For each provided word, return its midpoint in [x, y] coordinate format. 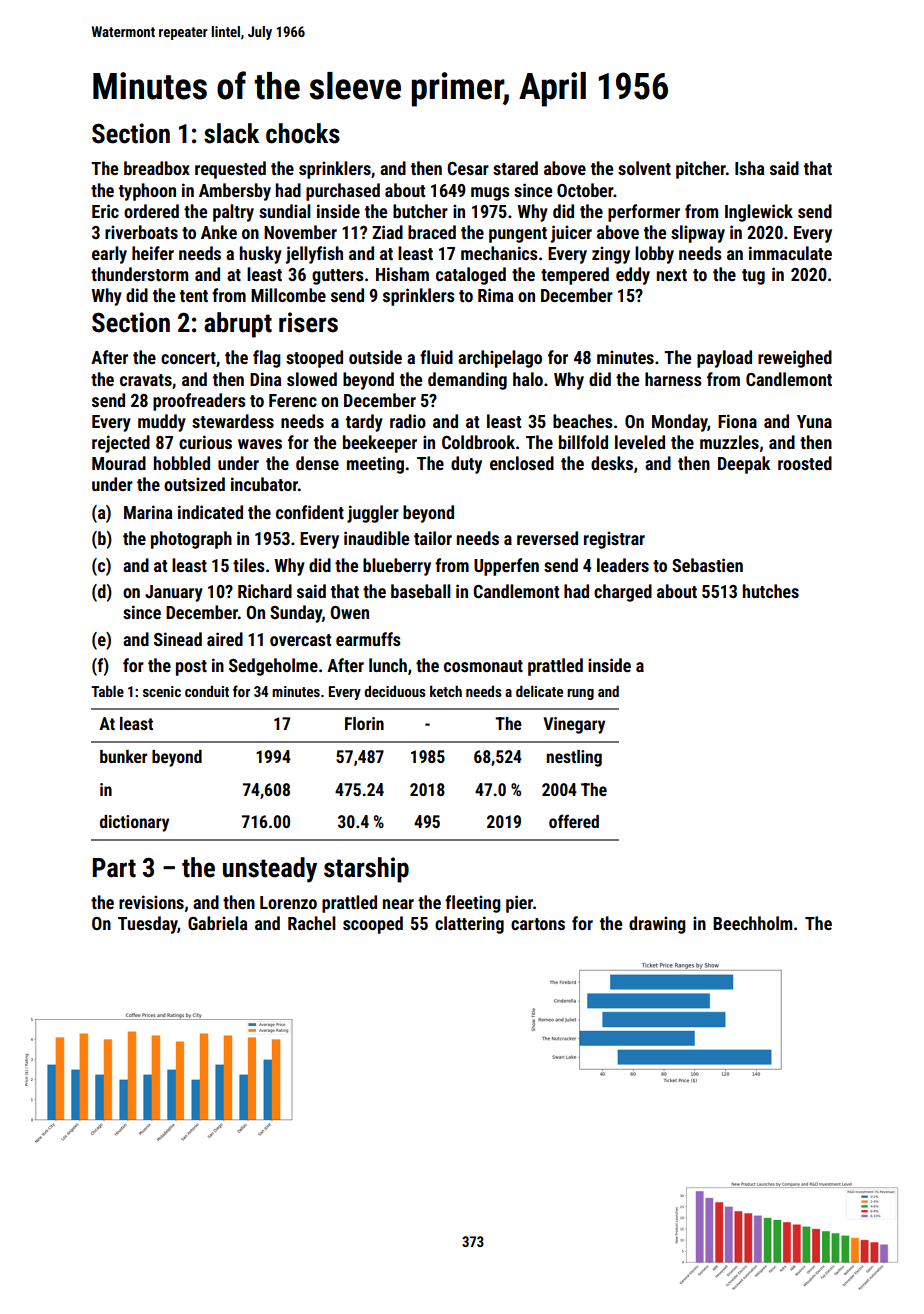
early [109, 255]
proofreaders [199, 402]
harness [673, 379]
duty [466, 465]
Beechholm [752, 923]
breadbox [157, 168]
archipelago [500, 359]
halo [528, 379]
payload [724, 359]
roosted [805, 463]
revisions [151, 902]
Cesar [468, 168]
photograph [191, 540]
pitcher [701, 170]
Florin [364, 723]
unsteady [270, 870]
